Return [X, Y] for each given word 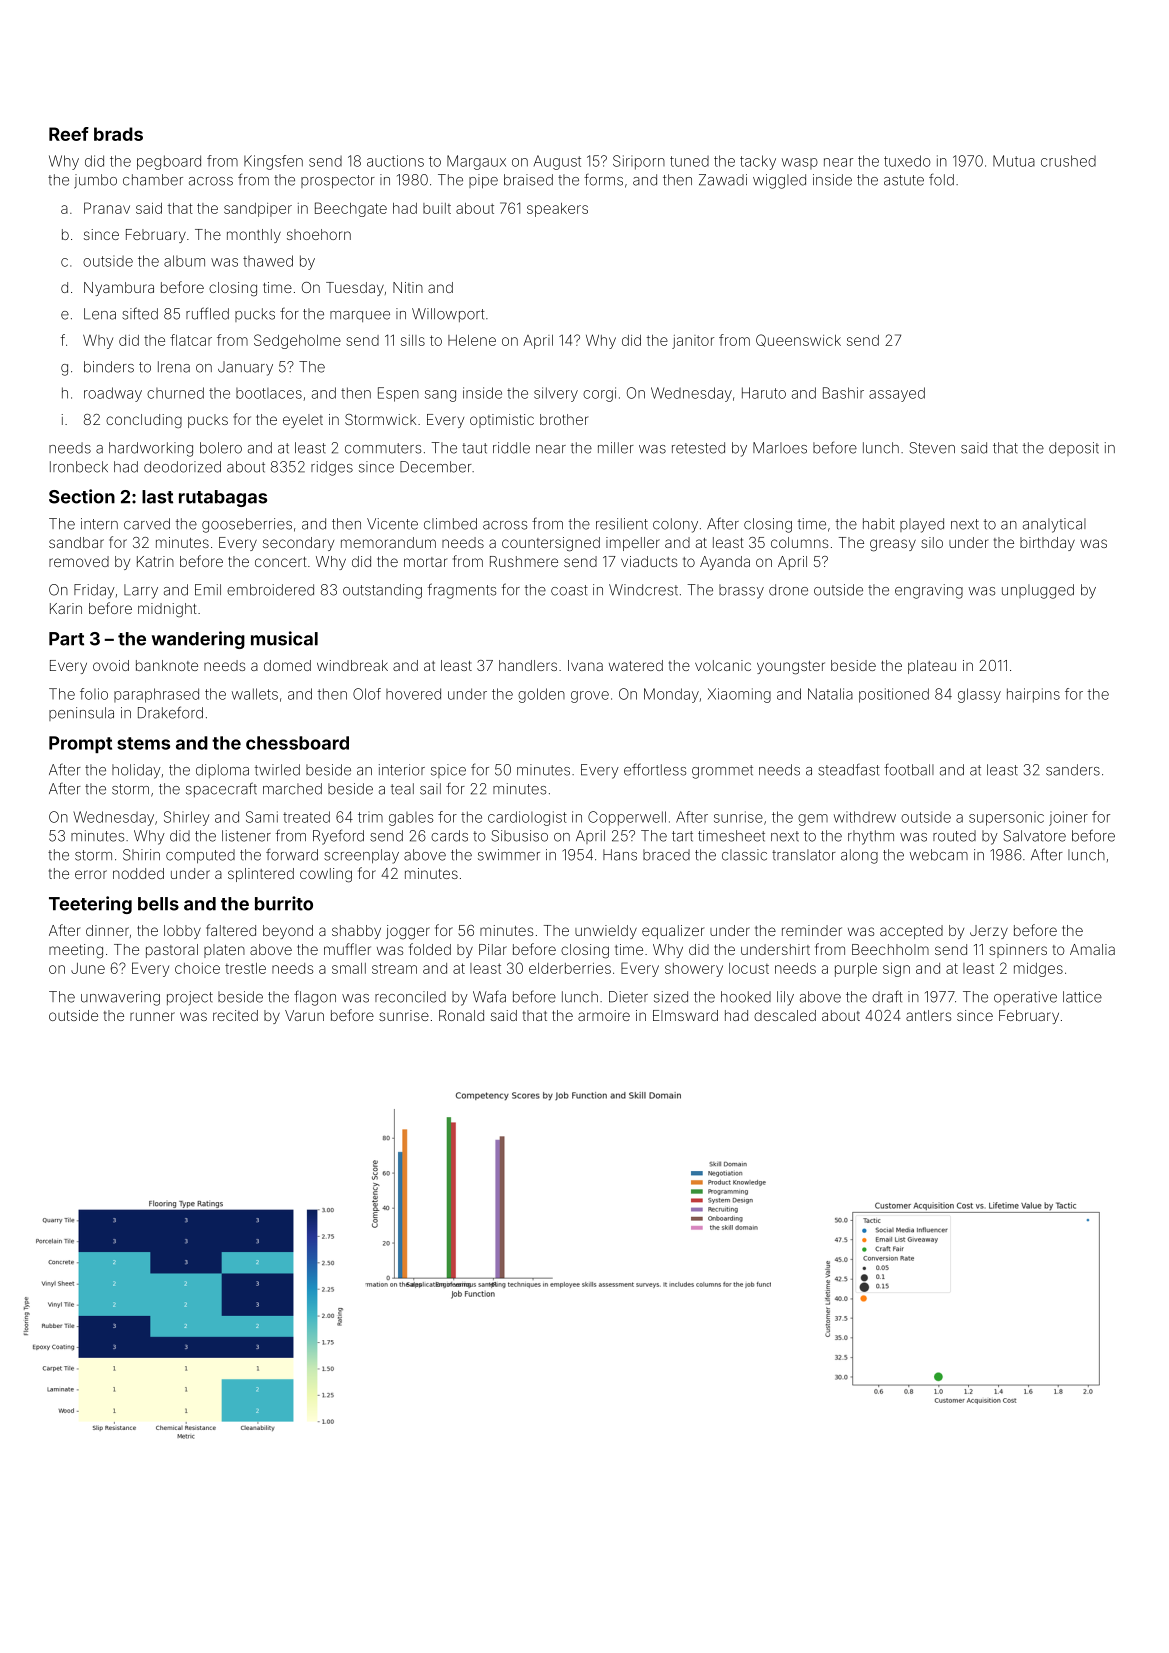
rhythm [871, 837]
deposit [1074, 449]
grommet [722, 772]
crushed [1068, 161]
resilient [622, 524]
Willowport [448, 315]
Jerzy [989, 932]
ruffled [207, 313]
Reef [69, 134]
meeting [76, 951]
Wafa [489, 997]
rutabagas [223, 498]
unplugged [1038, 591]
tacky [758, 162]
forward [292, 854]
